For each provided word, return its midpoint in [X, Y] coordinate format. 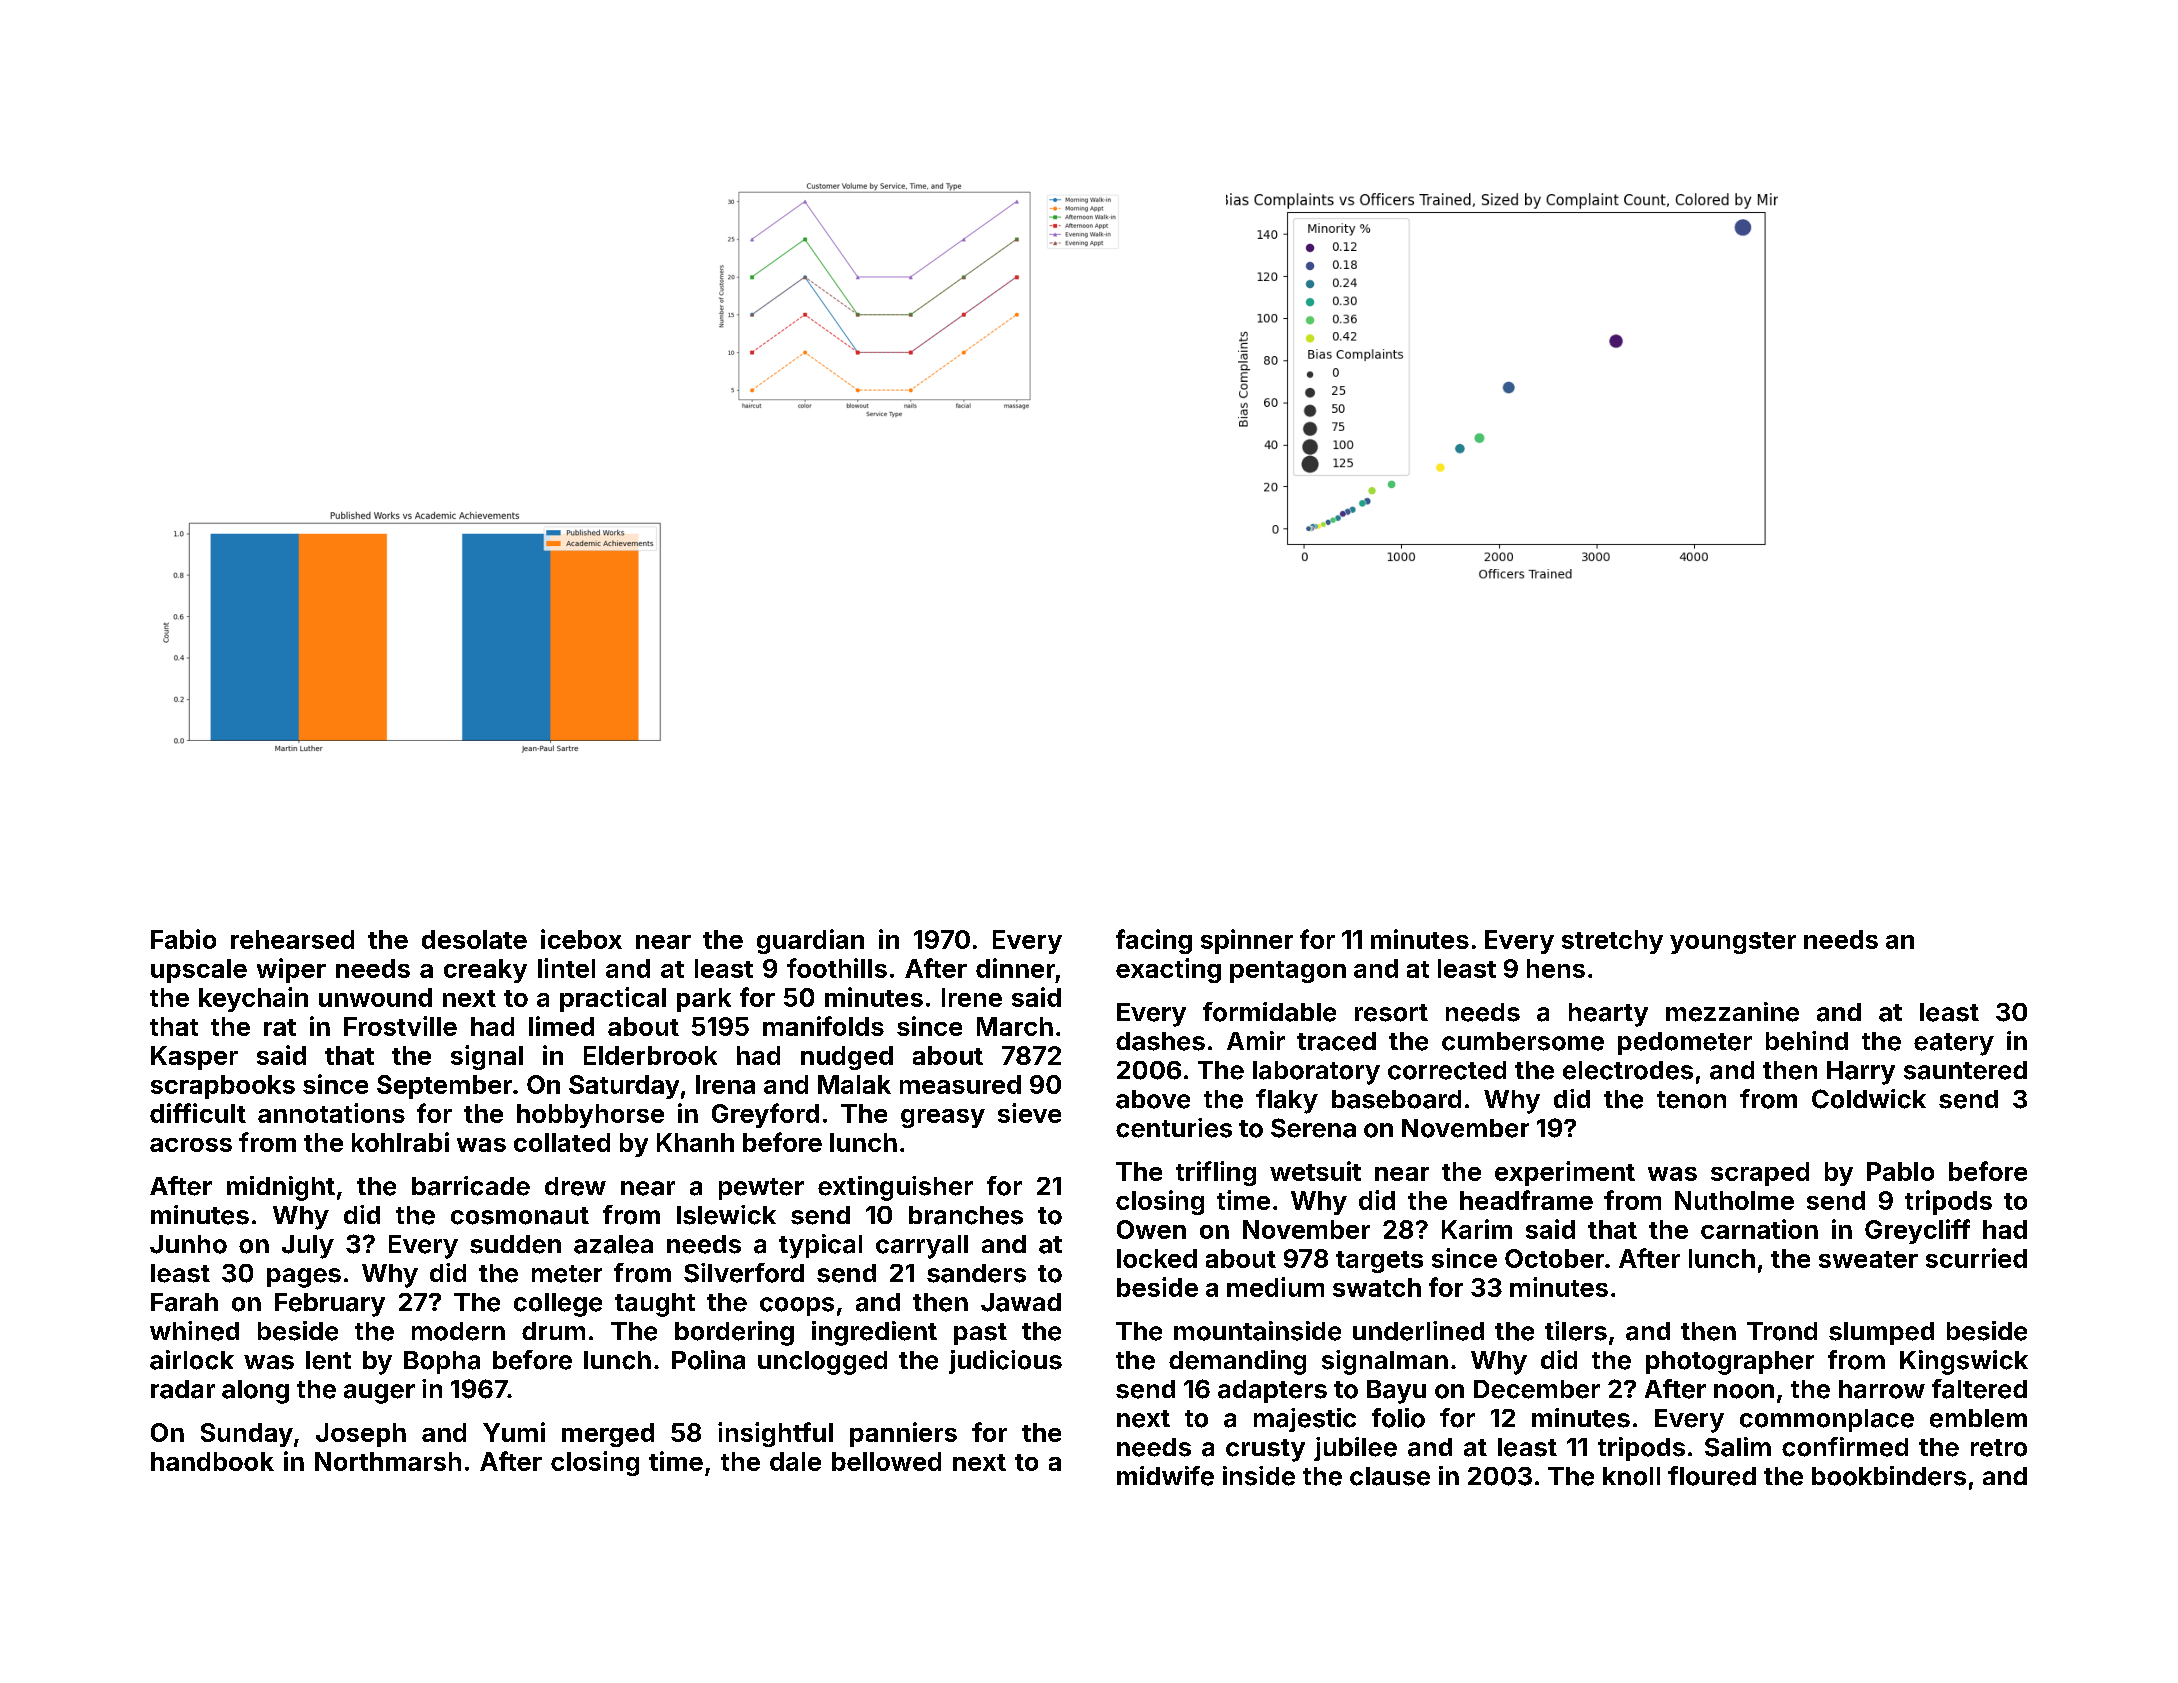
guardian [810, 941]
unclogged [822, 1363]
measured [960, 1084]
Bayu [1396, 1392]
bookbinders [1889, 1476]
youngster [1733, 943]
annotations [331, 1113]
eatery [1954, 1044]
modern [458, 1331]
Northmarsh [388, 1461]
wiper [291, 970]
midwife [1165, 1476]
